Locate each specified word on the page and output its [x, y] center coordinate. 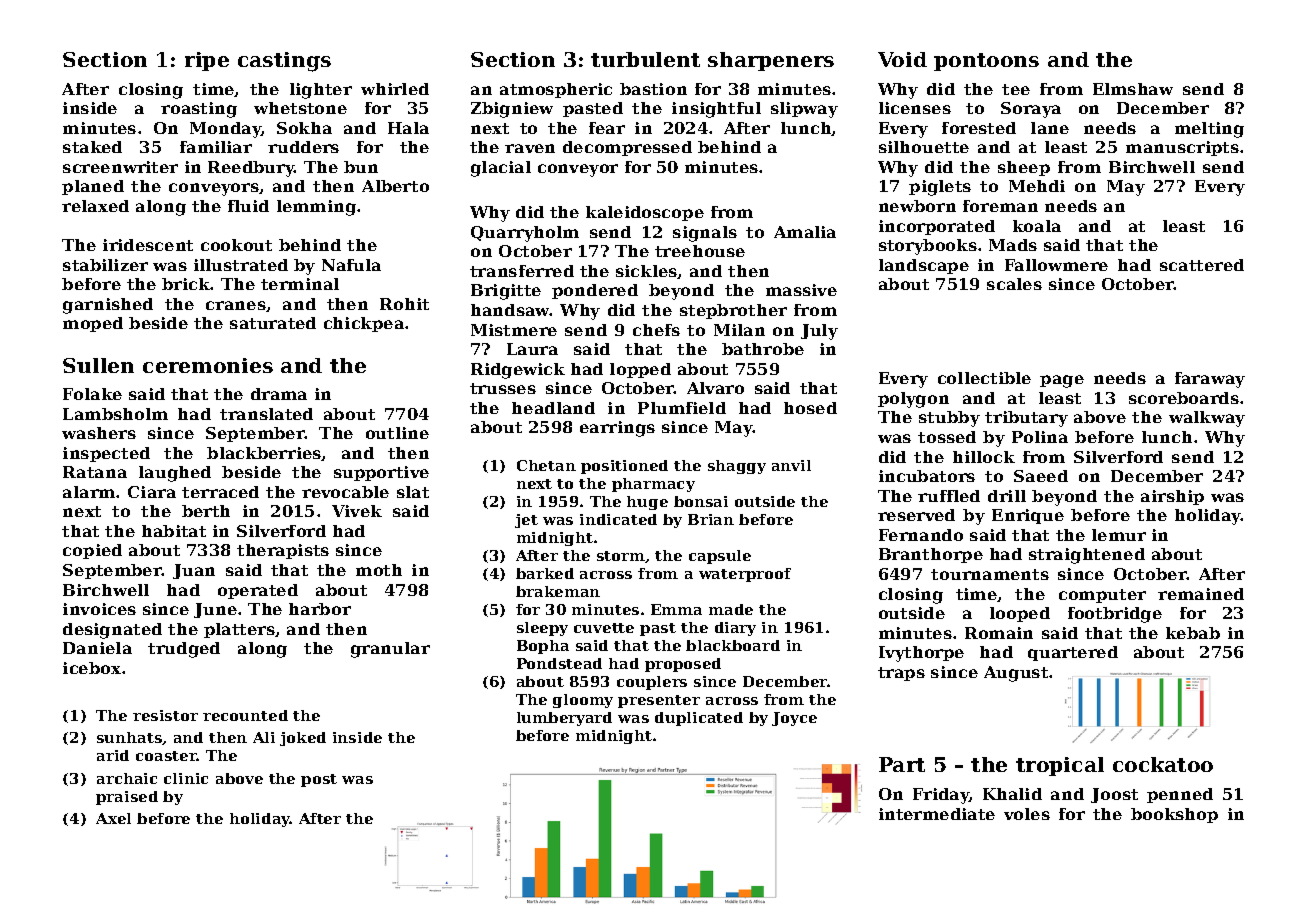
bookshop [1174, 815]
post [319, 780]
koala [1037, 226]
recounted [245, 715]
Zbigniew [512, 110]
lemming [316, 208]
